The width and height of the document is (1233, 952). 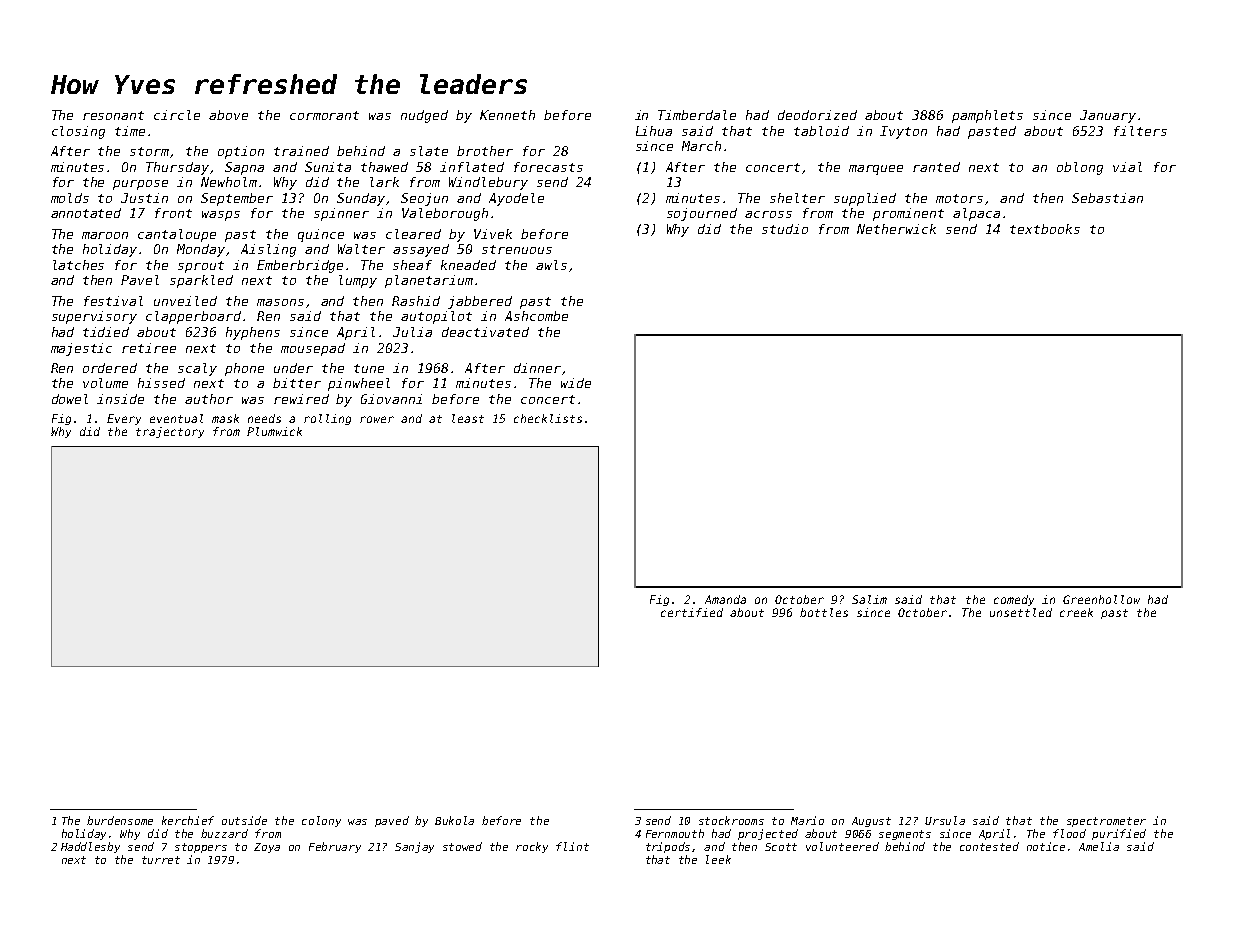 I want to click on stockrooms, so click(x=731, y=820).
